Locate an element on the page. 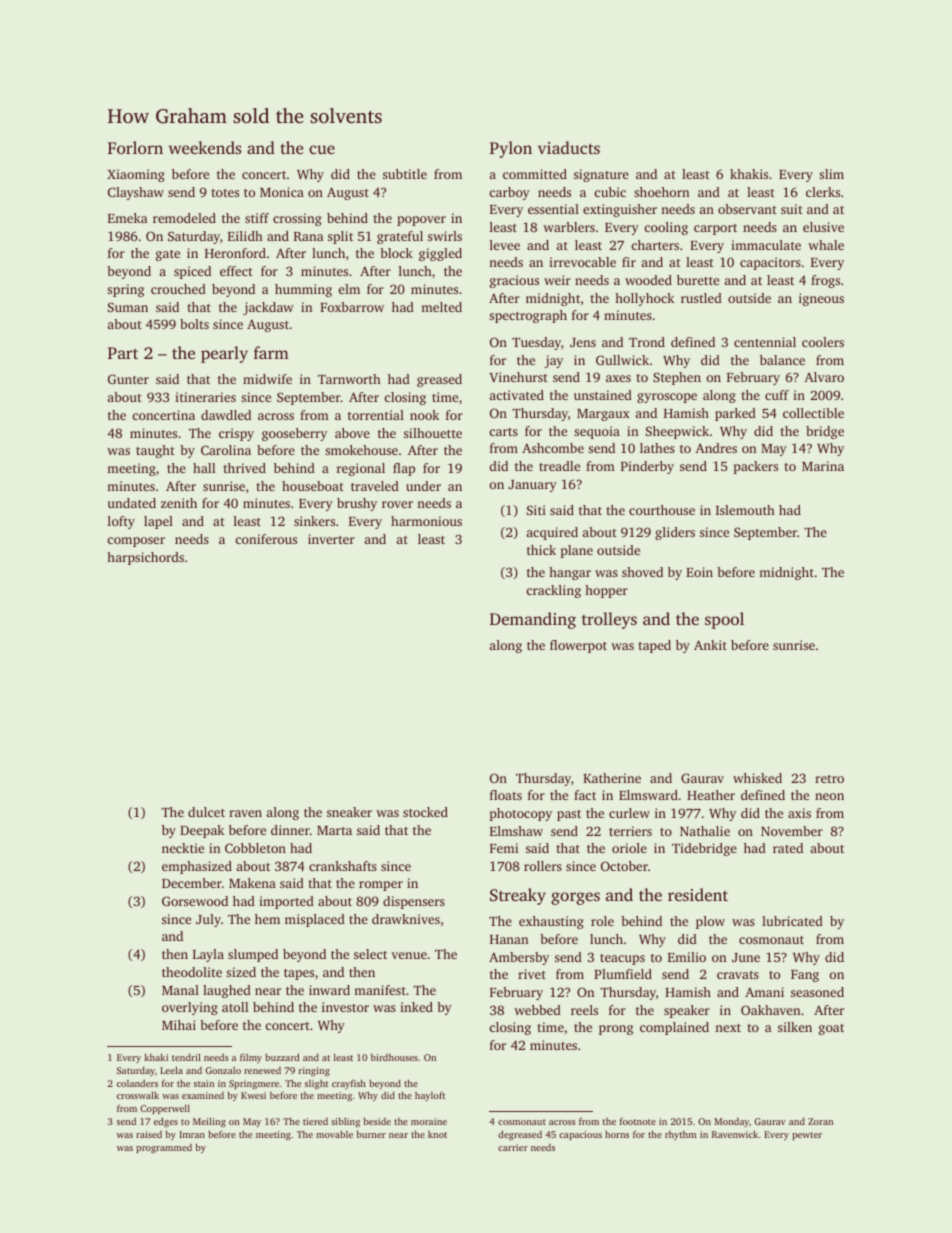  coniferous is located at coordinates (266, 539).
